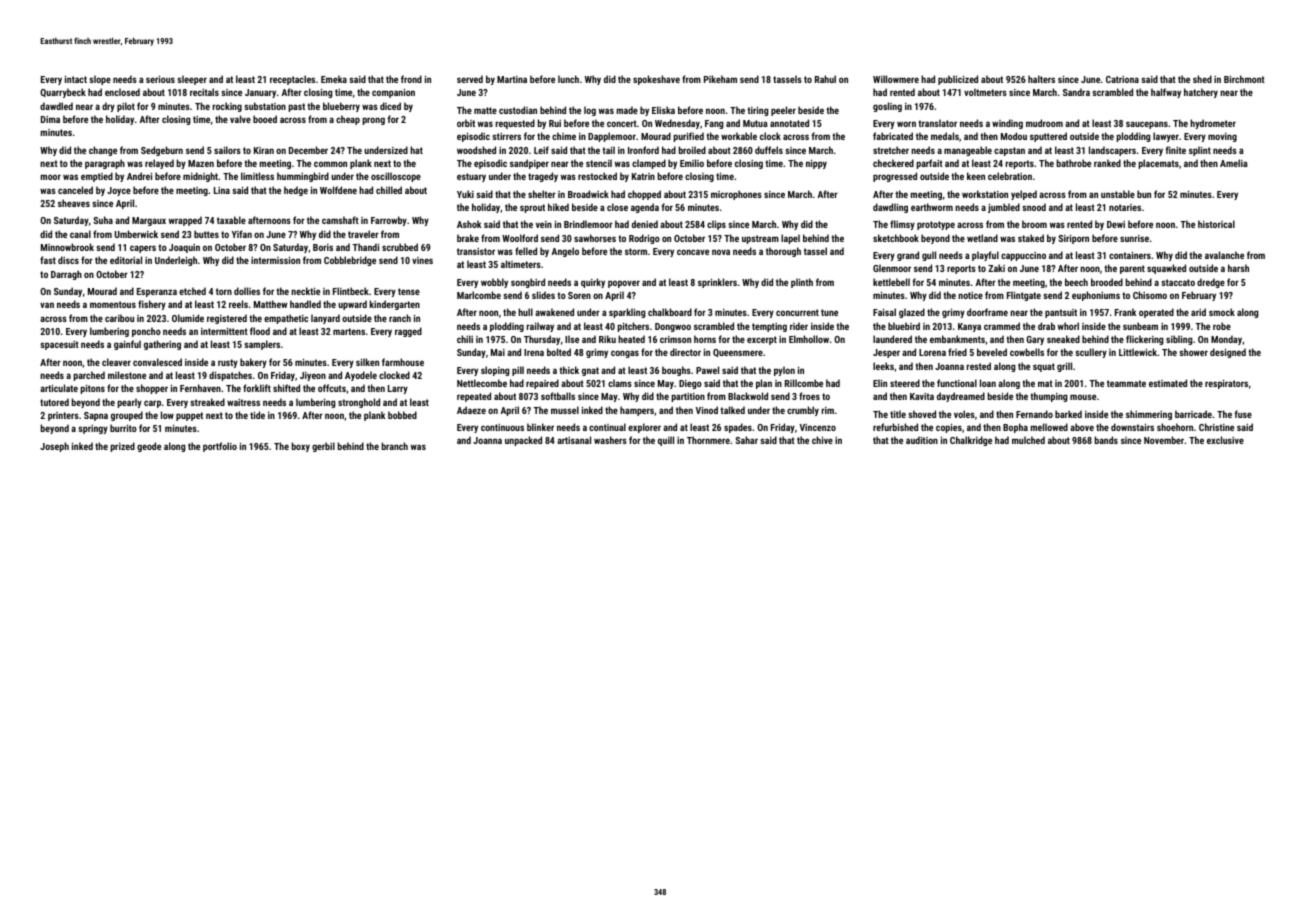  What do you see at coordinates (482, 383) in the screenshot?
I see `Nettlecombe` at bounding box center [482, 383].
